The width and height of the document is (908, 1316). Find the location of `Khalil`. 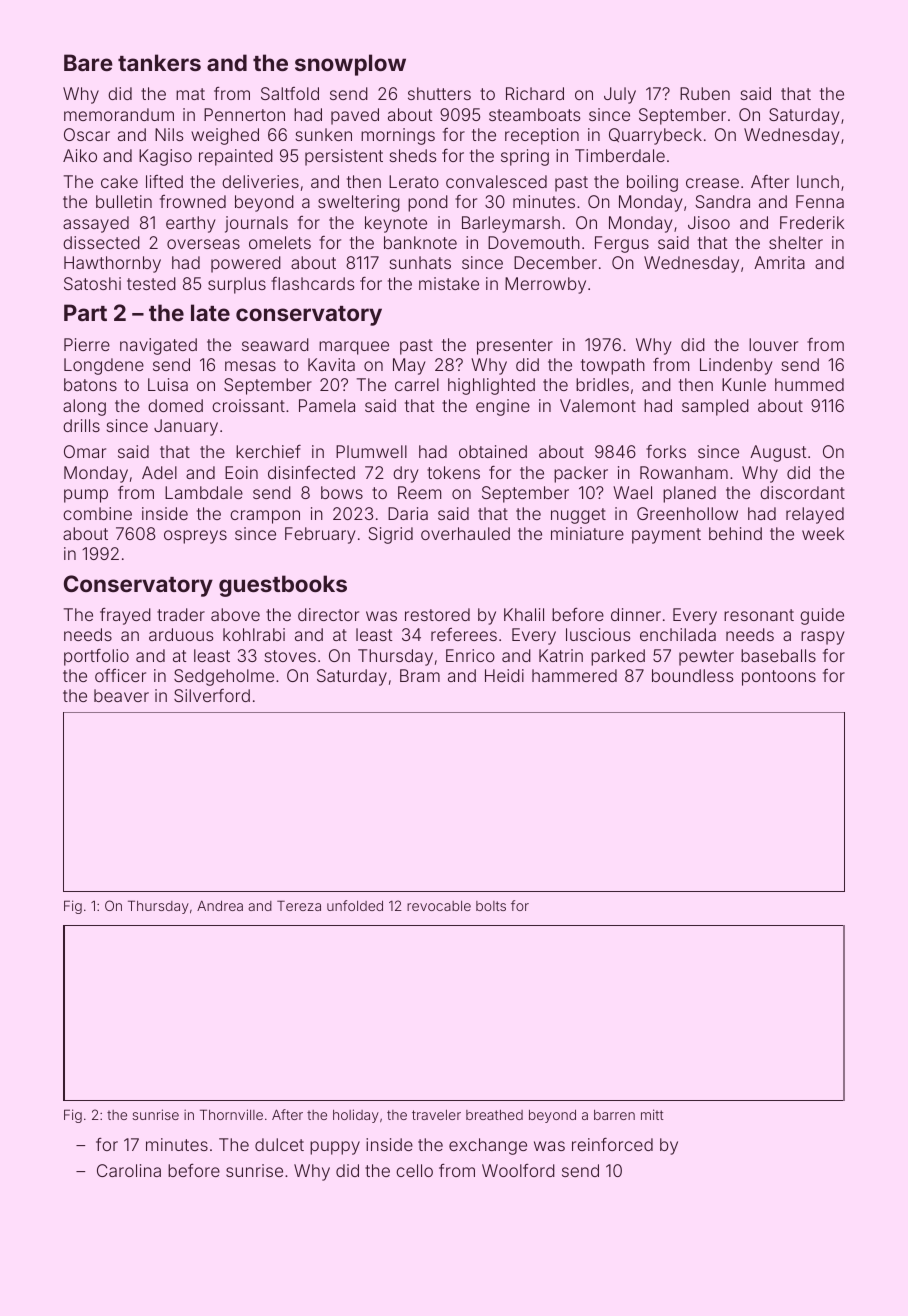

Khalil is located at coordinates (524, 614).
